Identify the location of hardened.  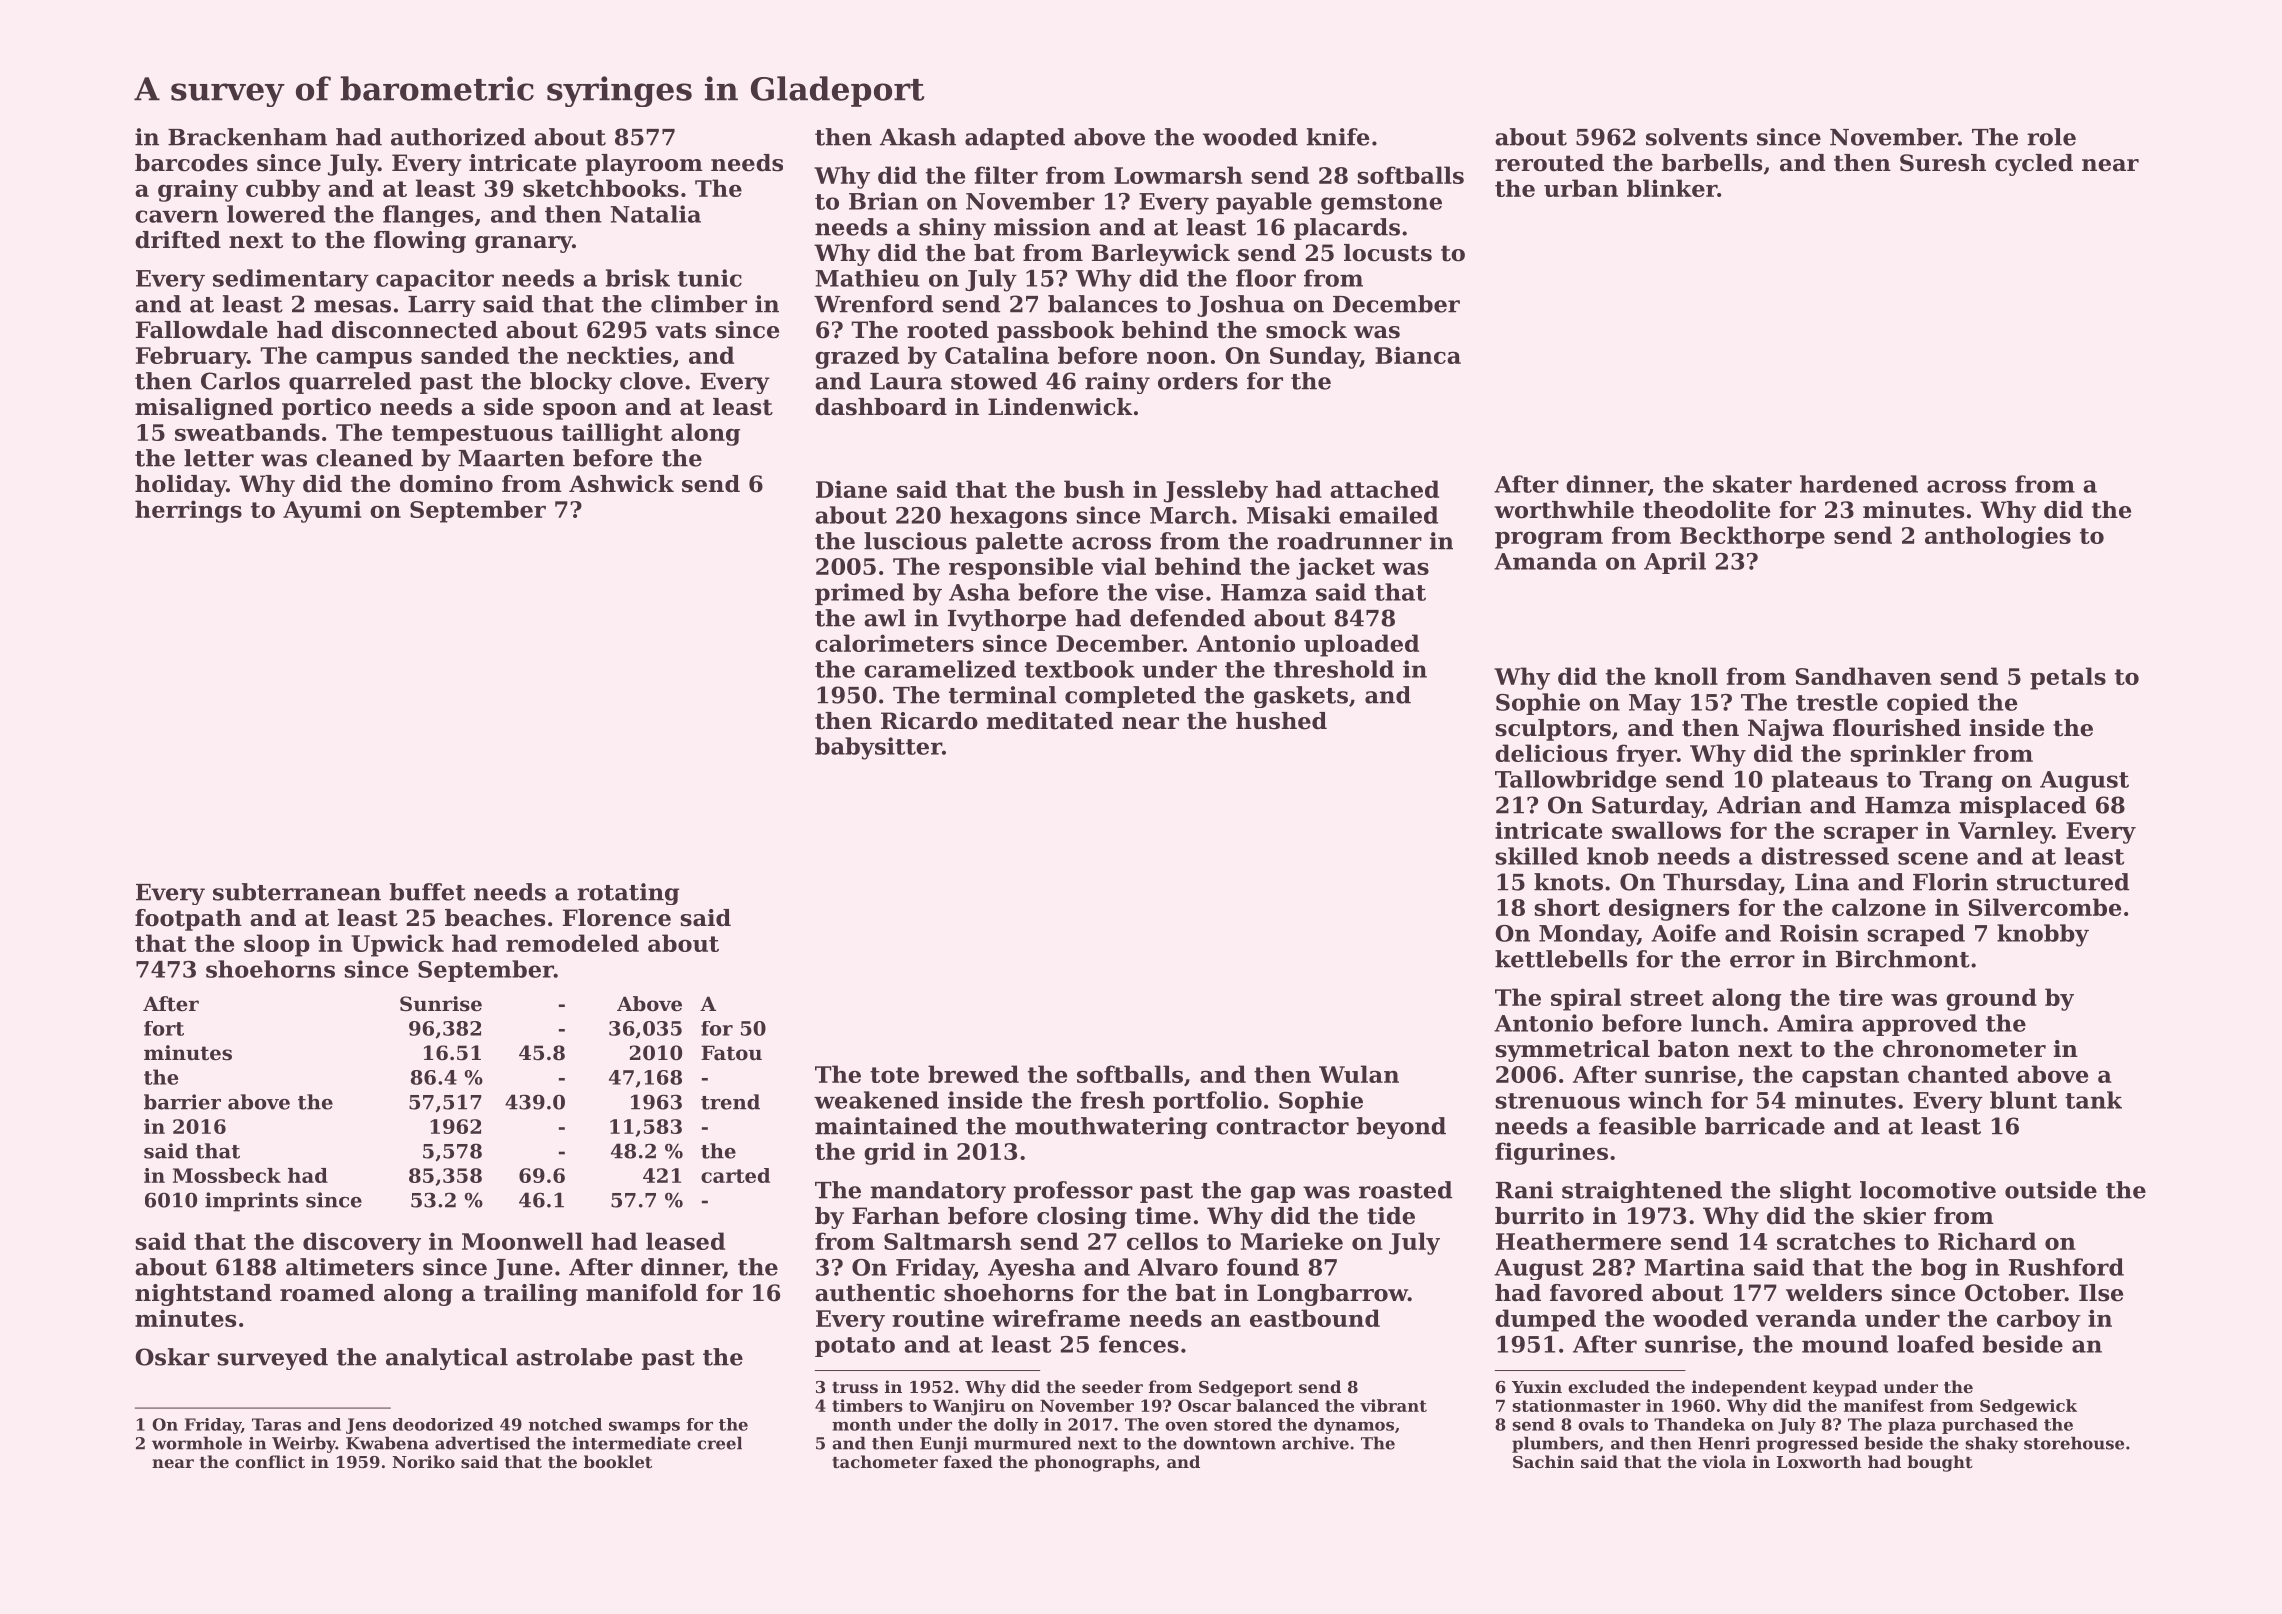
(1859, 484).
